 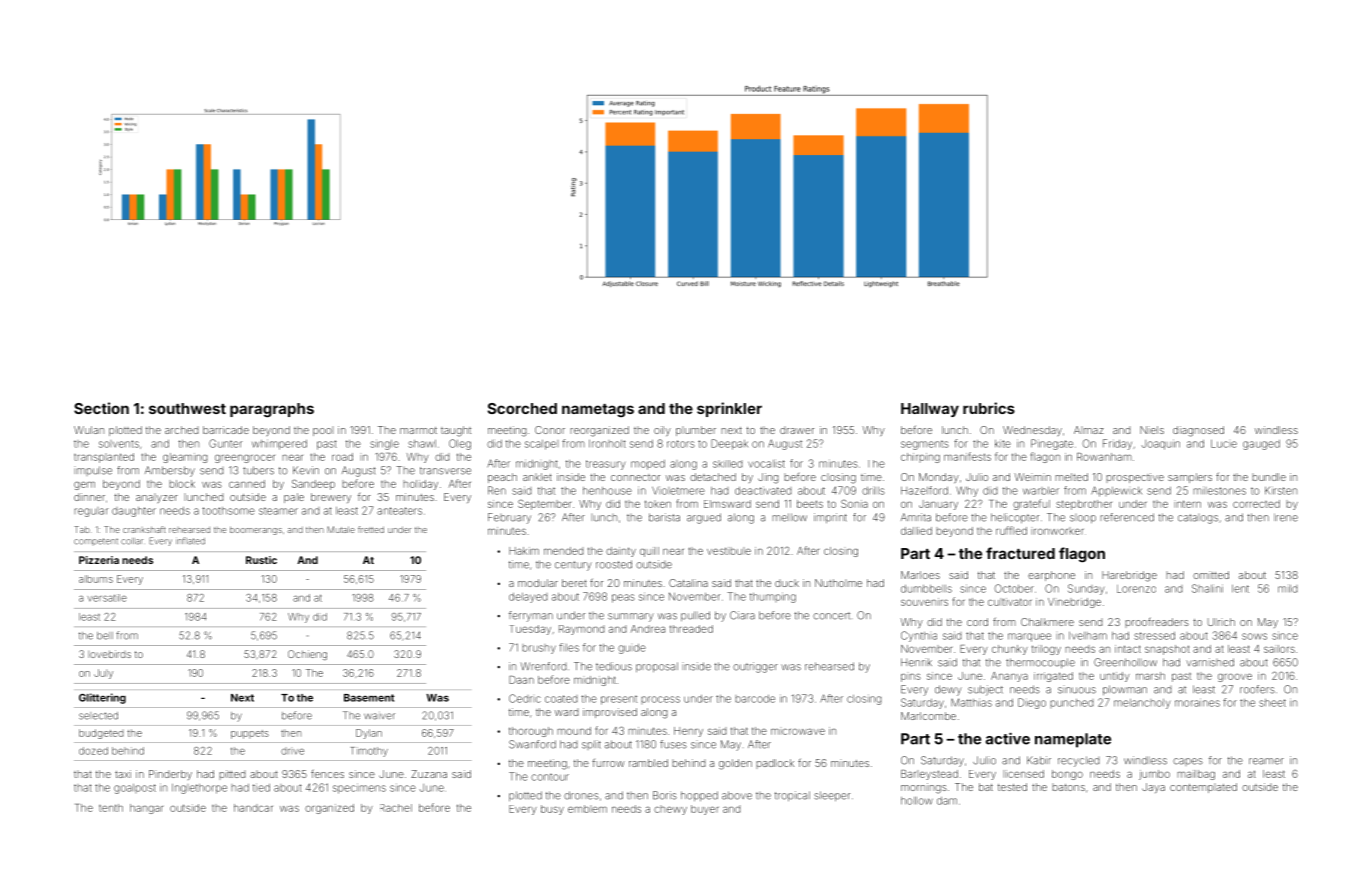 I want to click on paragraphs, so click(x=272, y=410).
